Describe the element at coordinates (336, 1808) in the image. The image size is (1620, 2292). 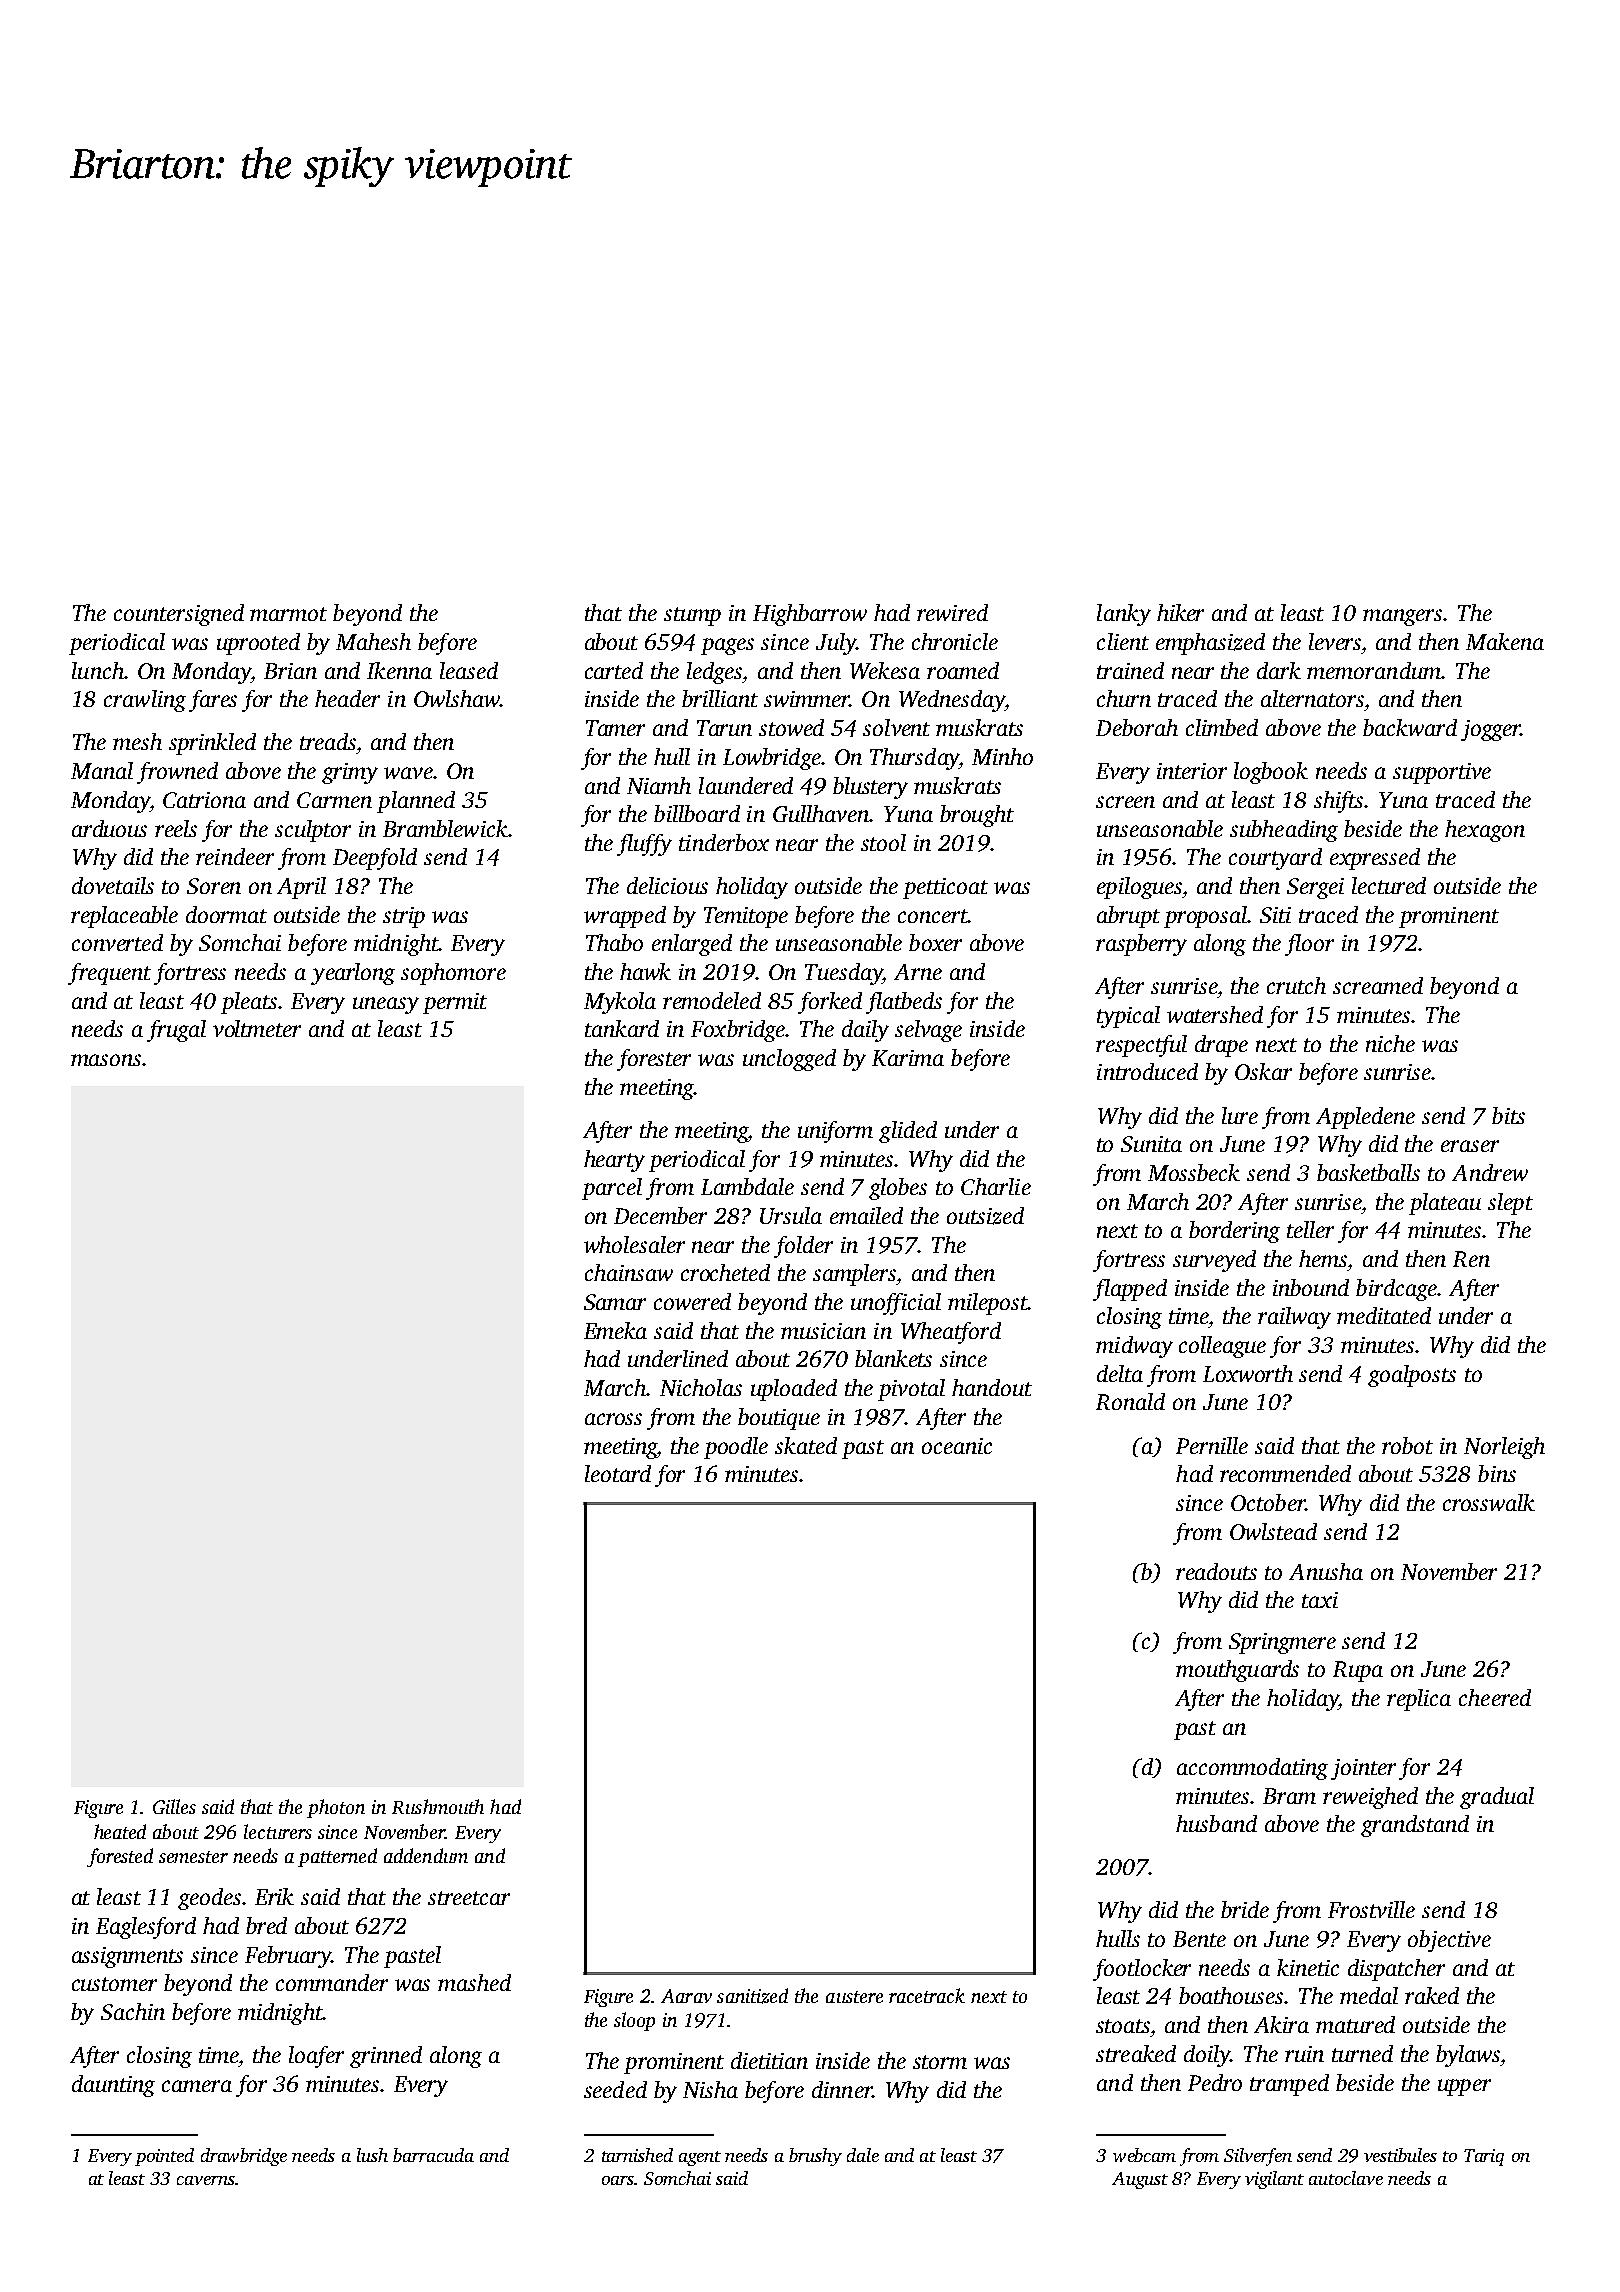
I see `photon` at that location.
